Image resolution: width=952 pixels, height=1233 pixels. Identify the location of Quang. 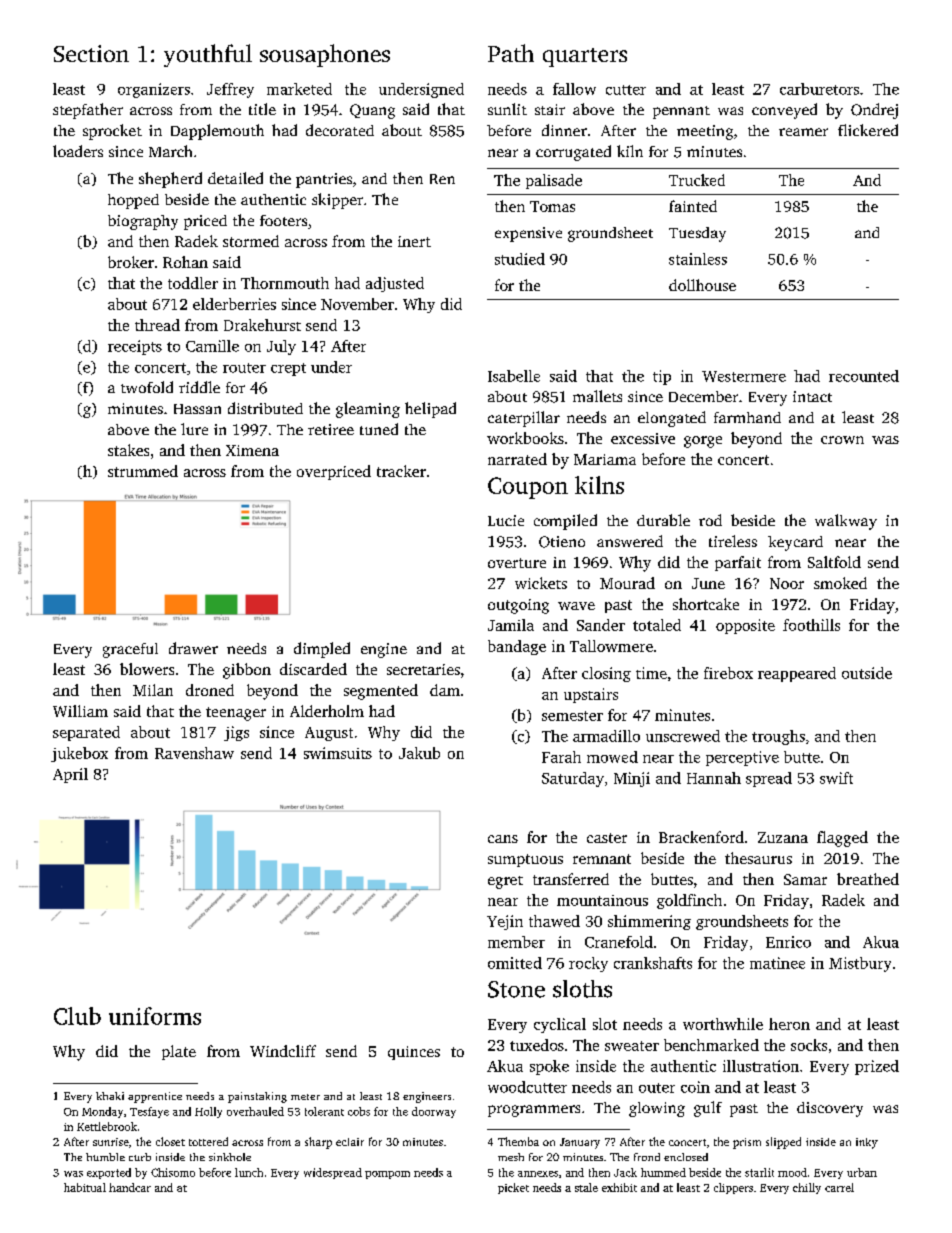
(372, 111).
